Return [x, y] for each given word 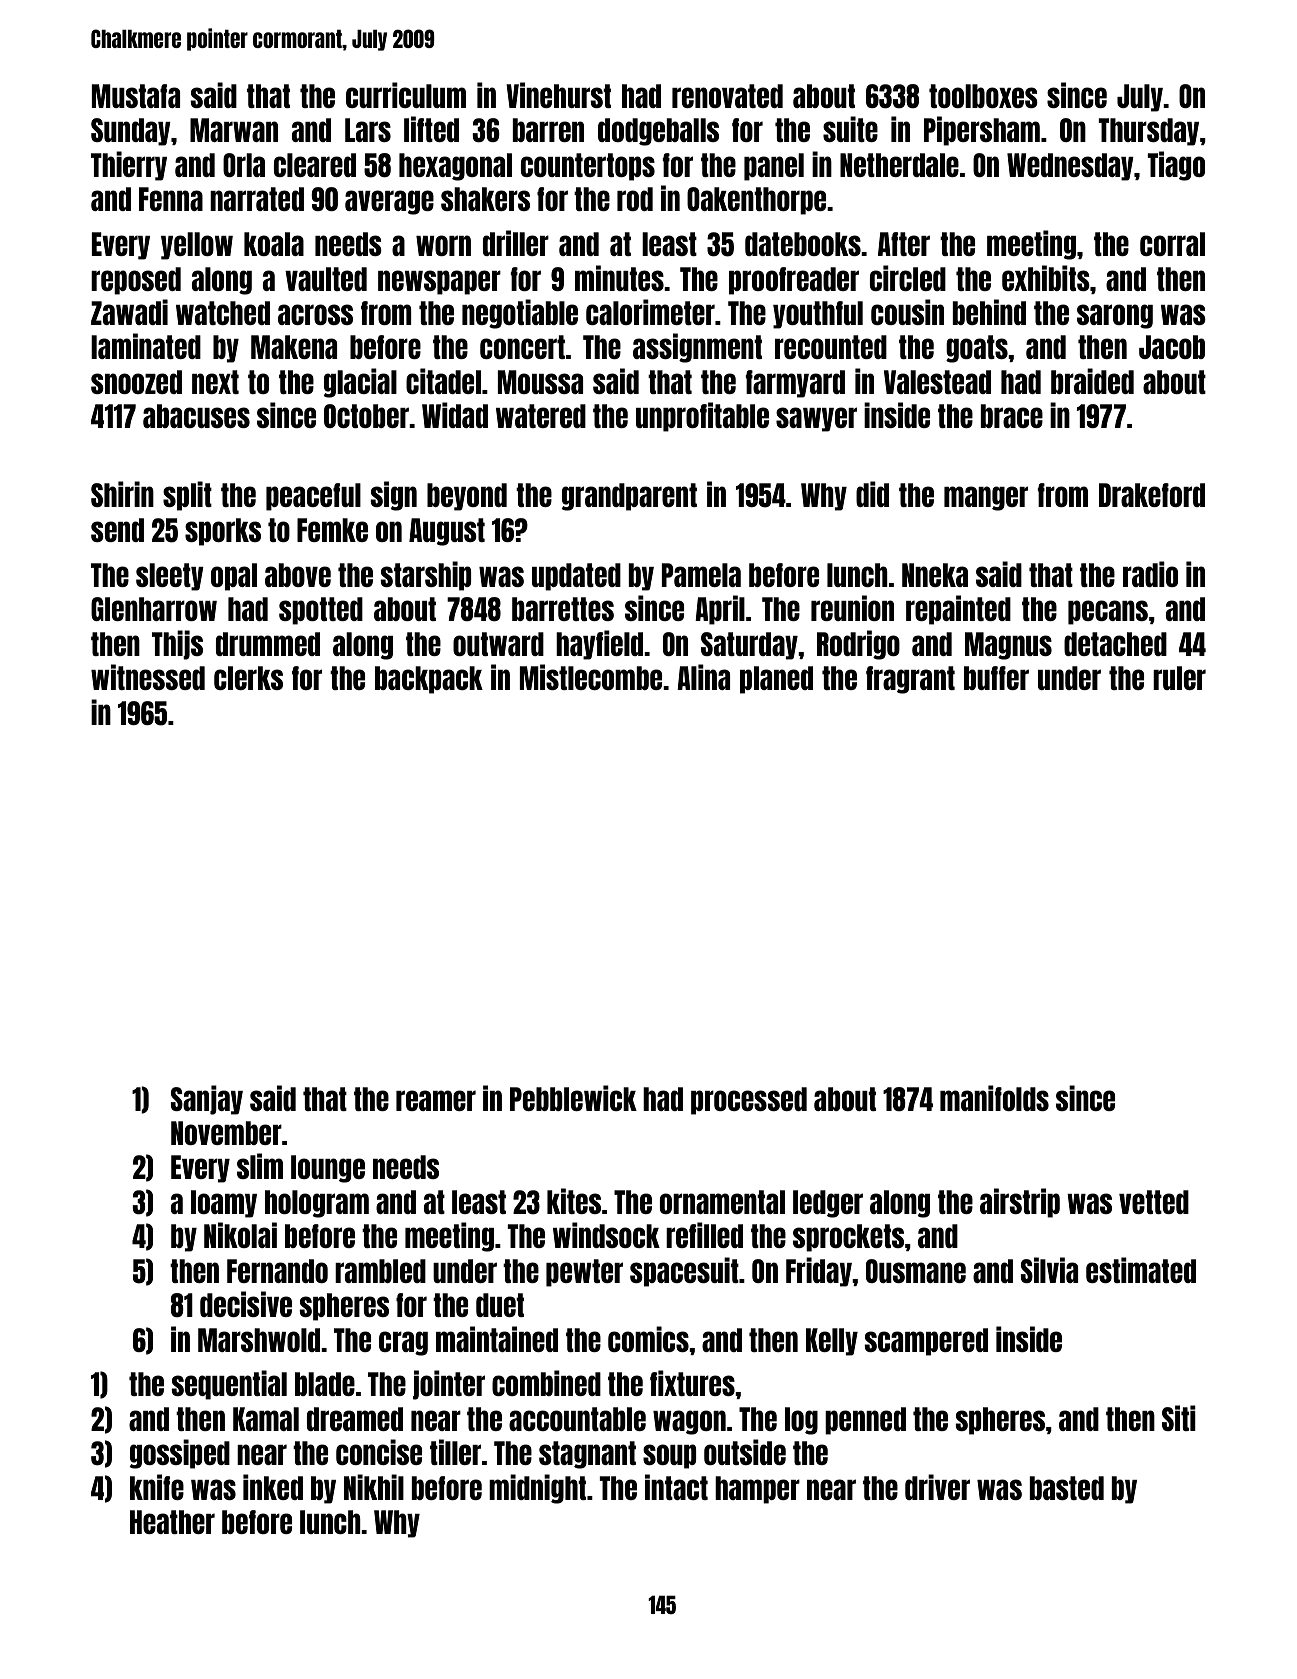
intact [676, 1487]
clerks [248, 678]
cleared [315, 165]
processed [749, 1101]
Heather [172, 1522]
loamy [224, 1204]
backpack [429, 680]
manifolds [994, 1098]
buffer [996, 678]
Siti [1179, 1418]
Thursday [1149, 132]
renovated [727, 96]
